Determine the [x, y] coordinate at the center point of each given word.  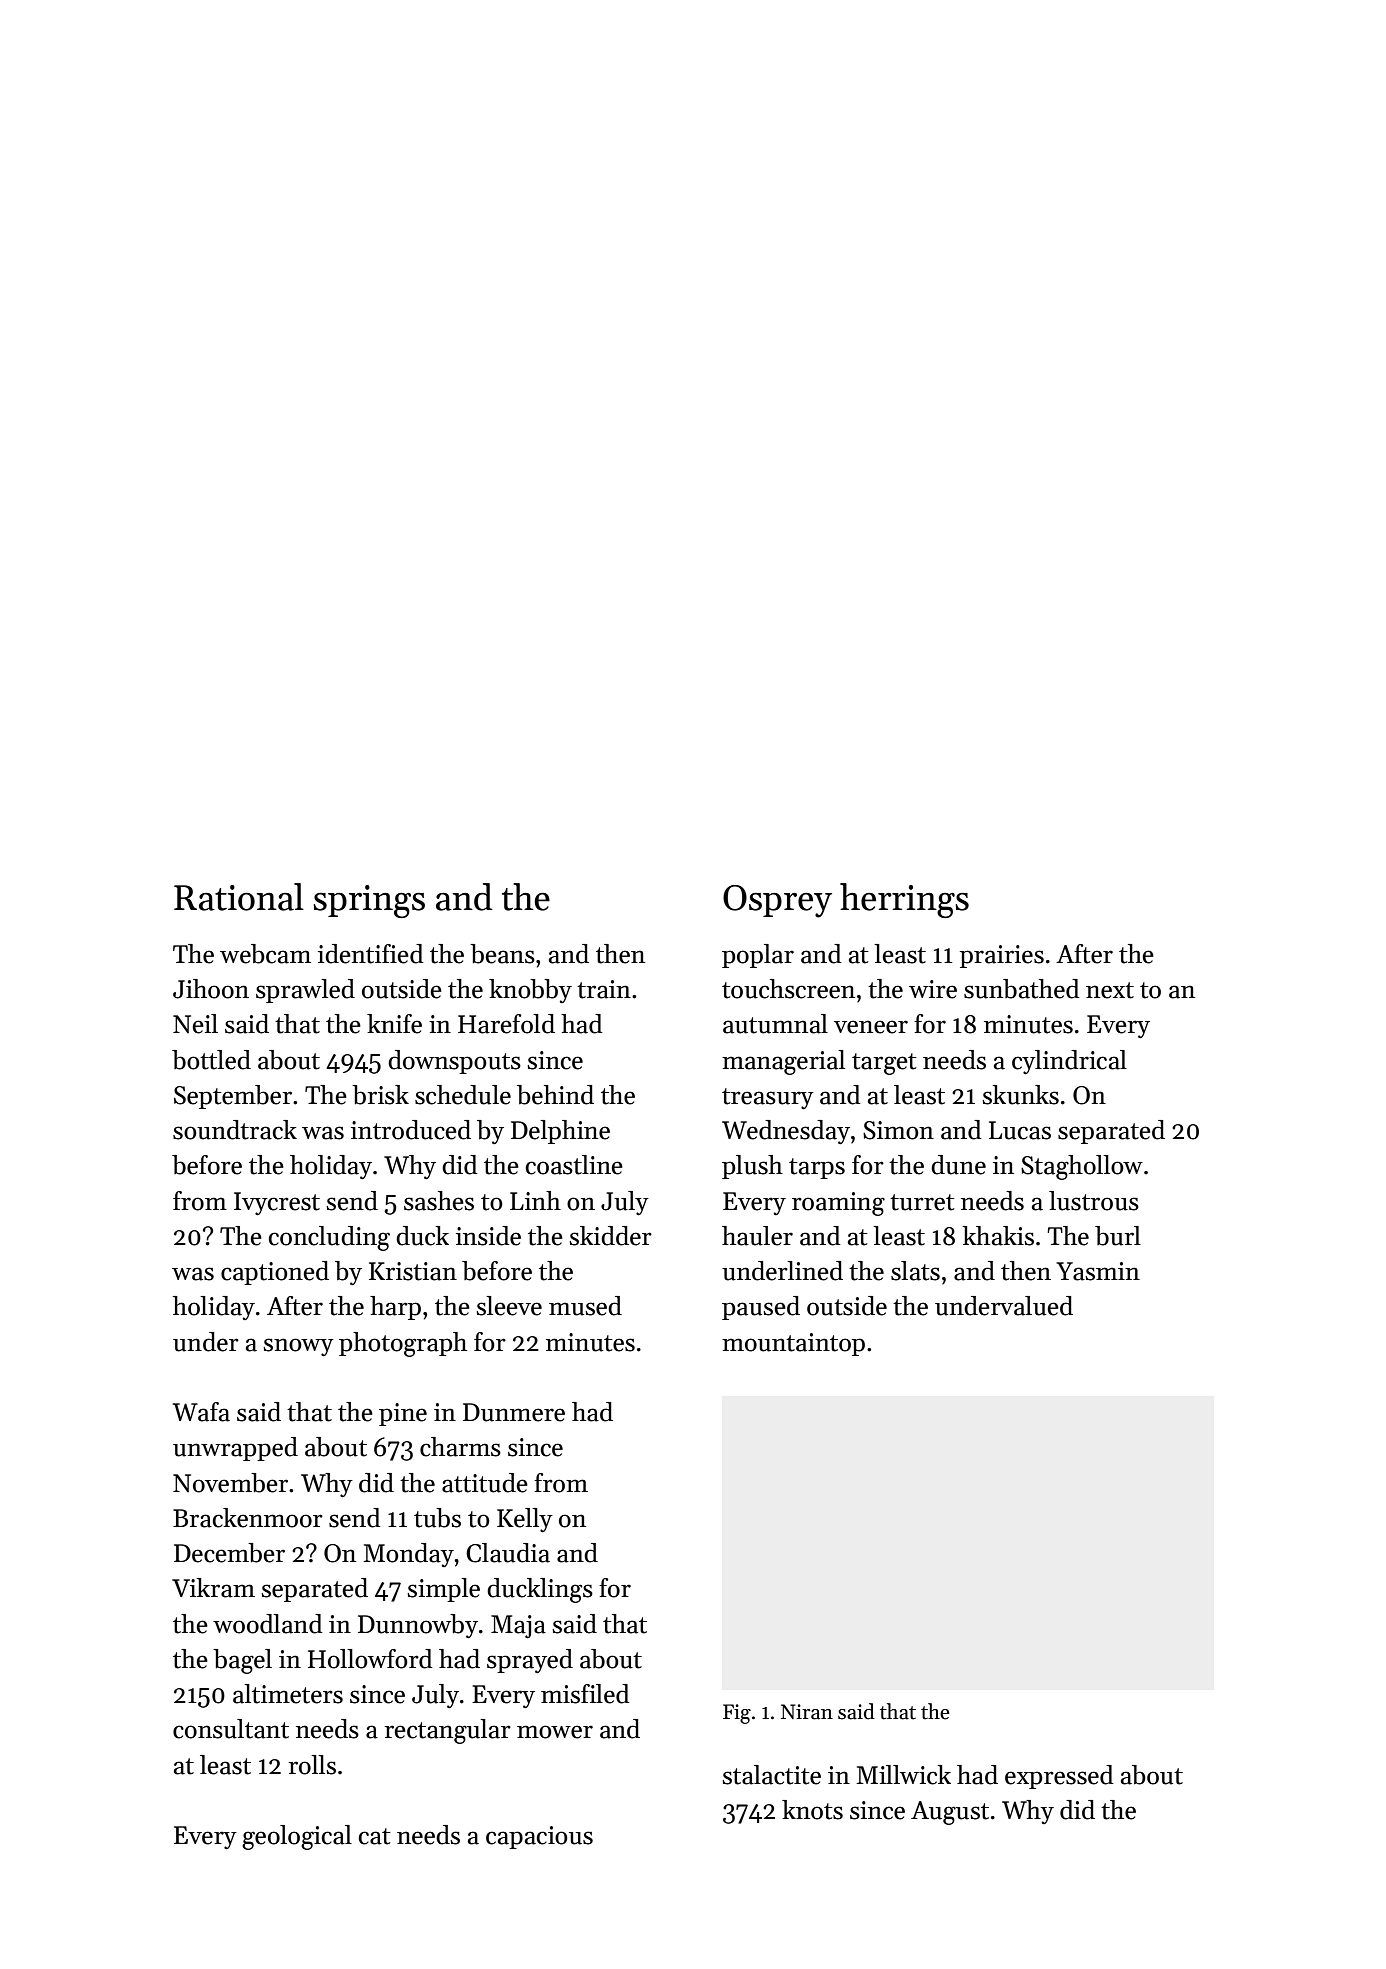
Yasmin [1098, 1271]
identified [371, 954]
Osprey [777, 901]
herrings [904, 900]
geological [297, 1837]
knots [812, 1810]
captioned [275, 1273]
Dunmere [514, 1412]
